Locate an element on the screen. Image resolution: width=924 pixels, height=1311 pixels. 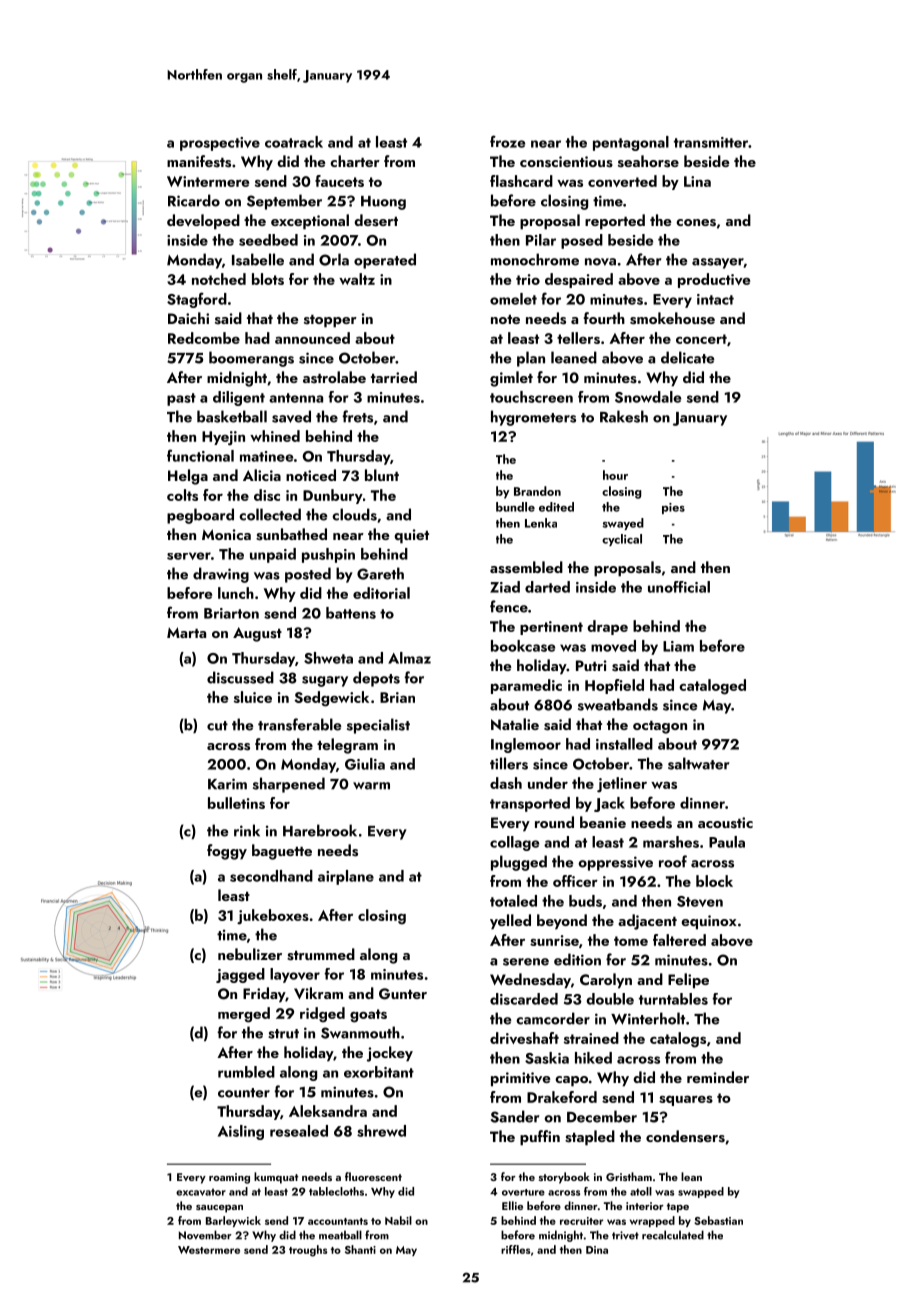
faucets is located at coordinates (339, 181).
